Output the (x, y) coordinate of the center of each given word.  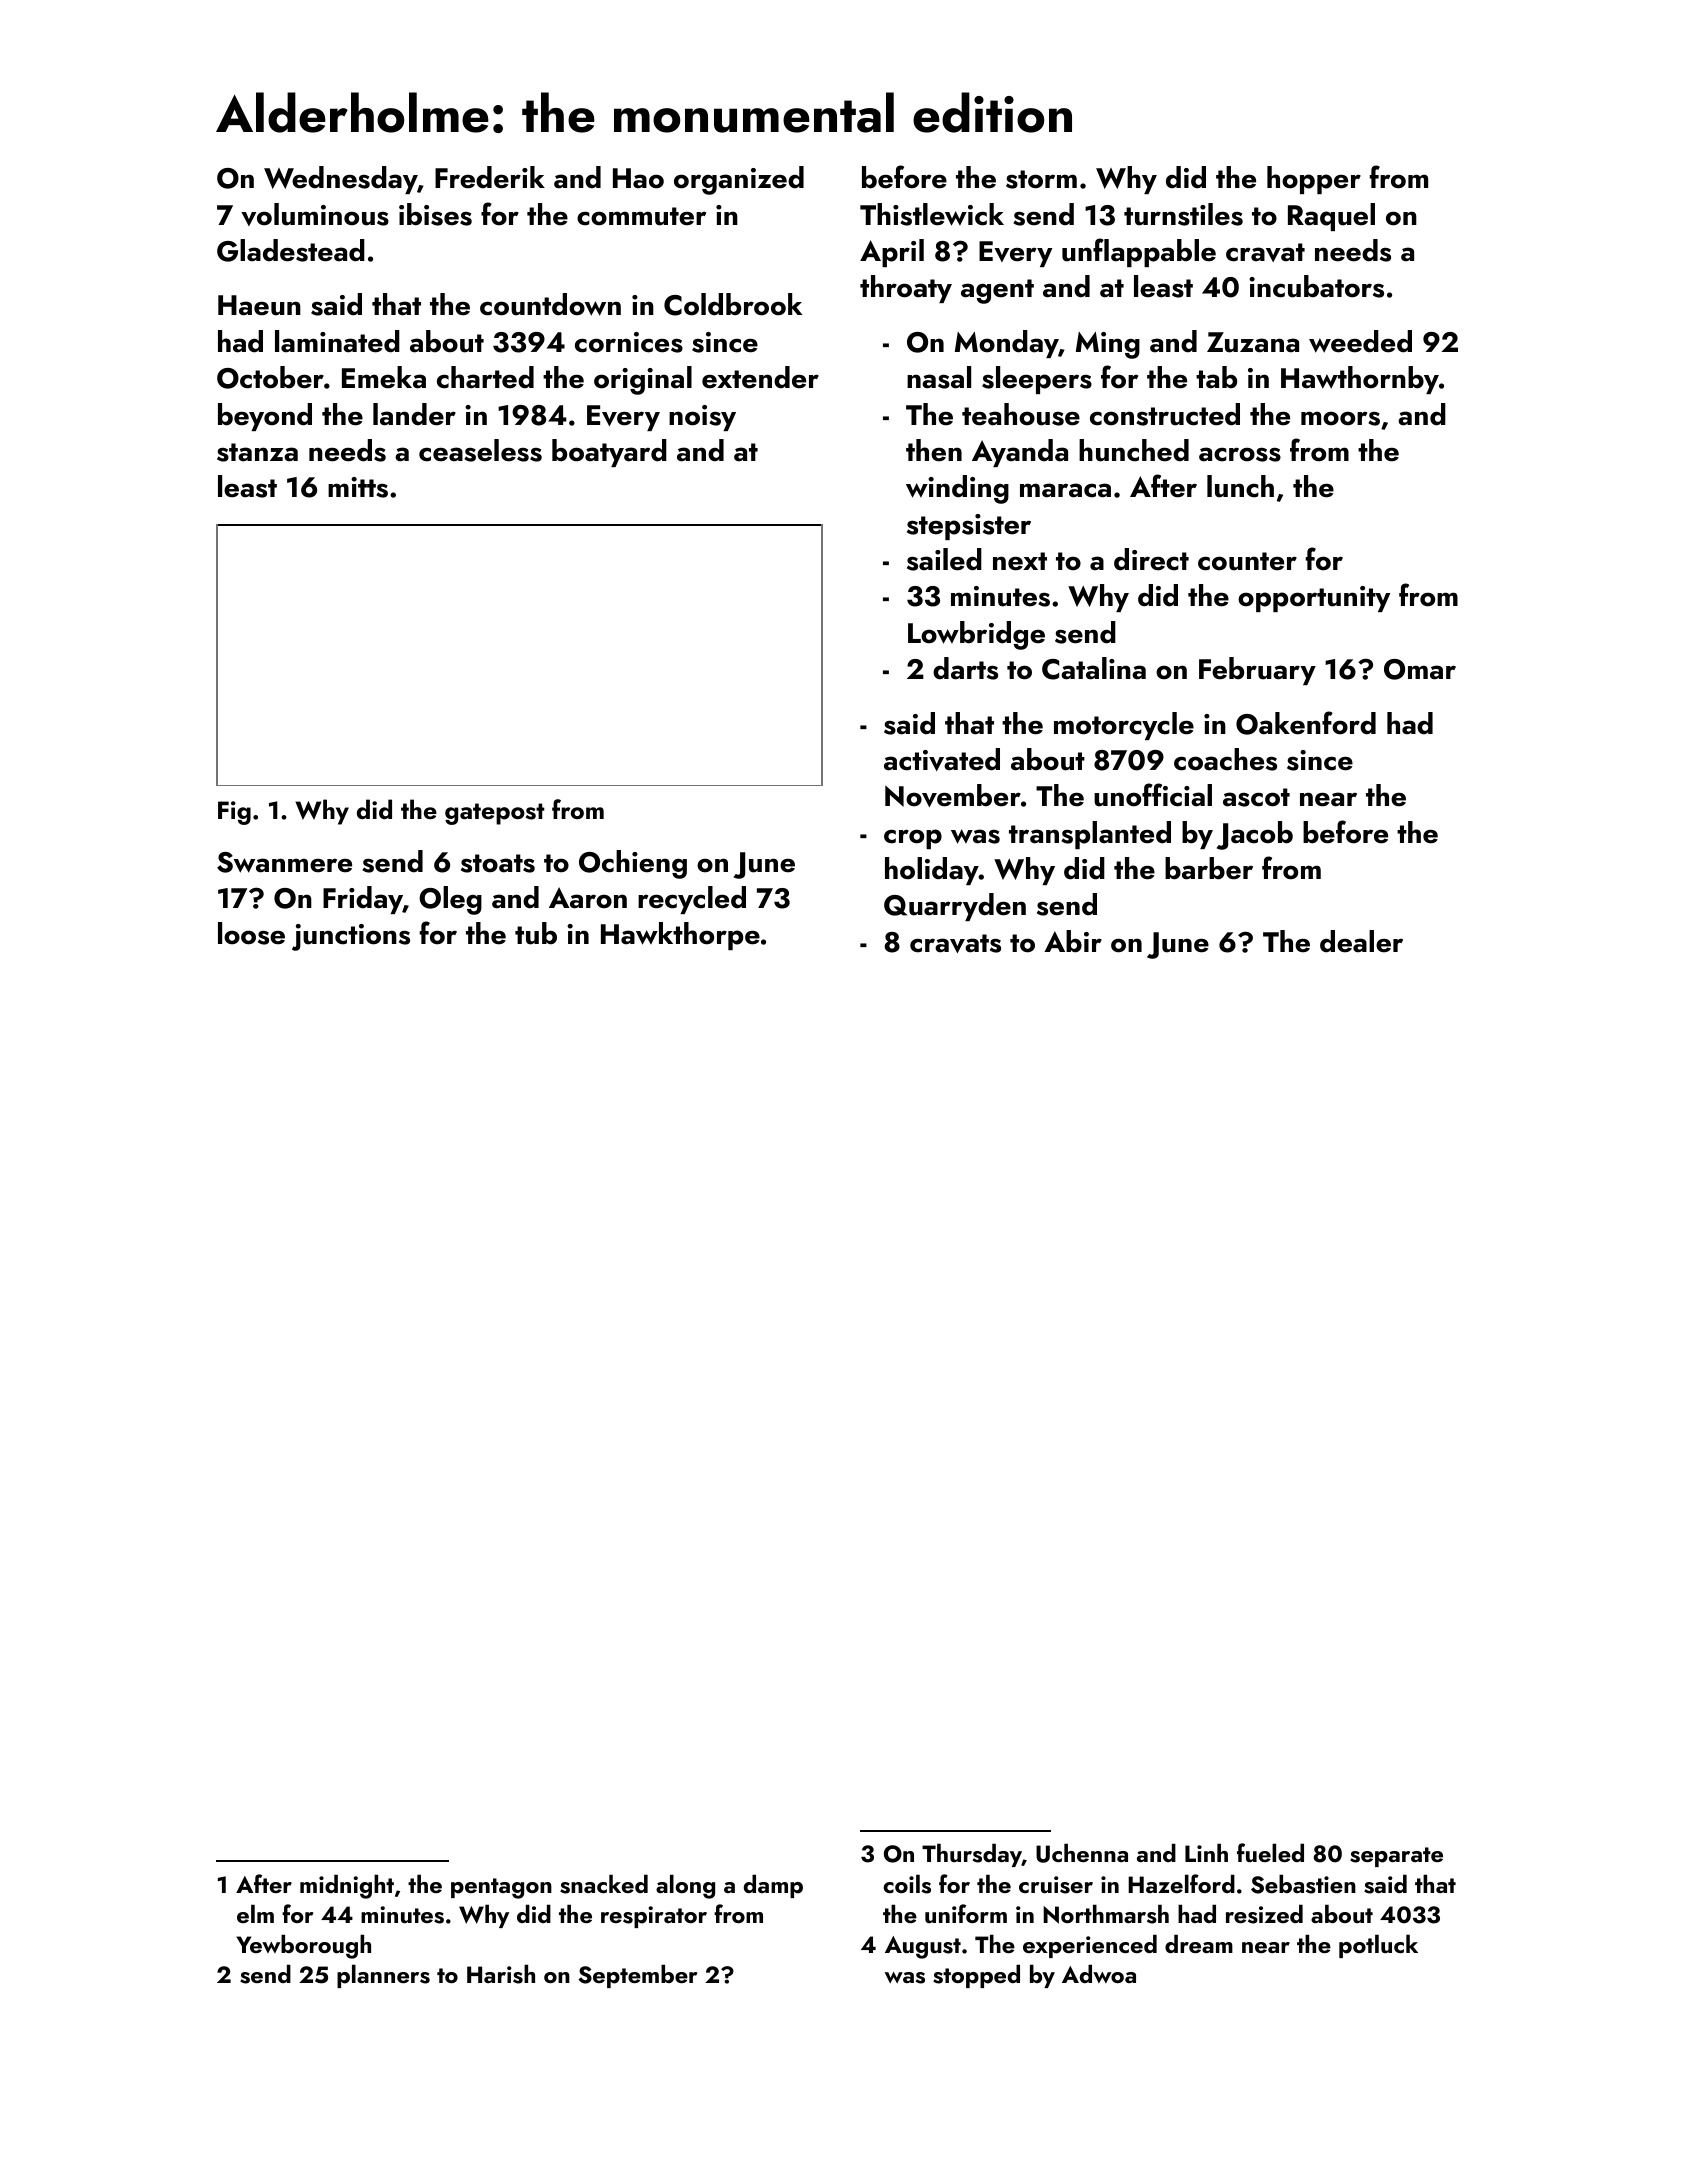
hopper (1314, 180)
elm (255, 1913)
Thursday (972, 1855)
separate (1396, 1857)
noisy (702, 418)
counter (1247, 561)
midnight (347, 1886)
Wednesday (340, 180)
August (923, 1947)
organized (739, 180)
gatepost (495, 814)
